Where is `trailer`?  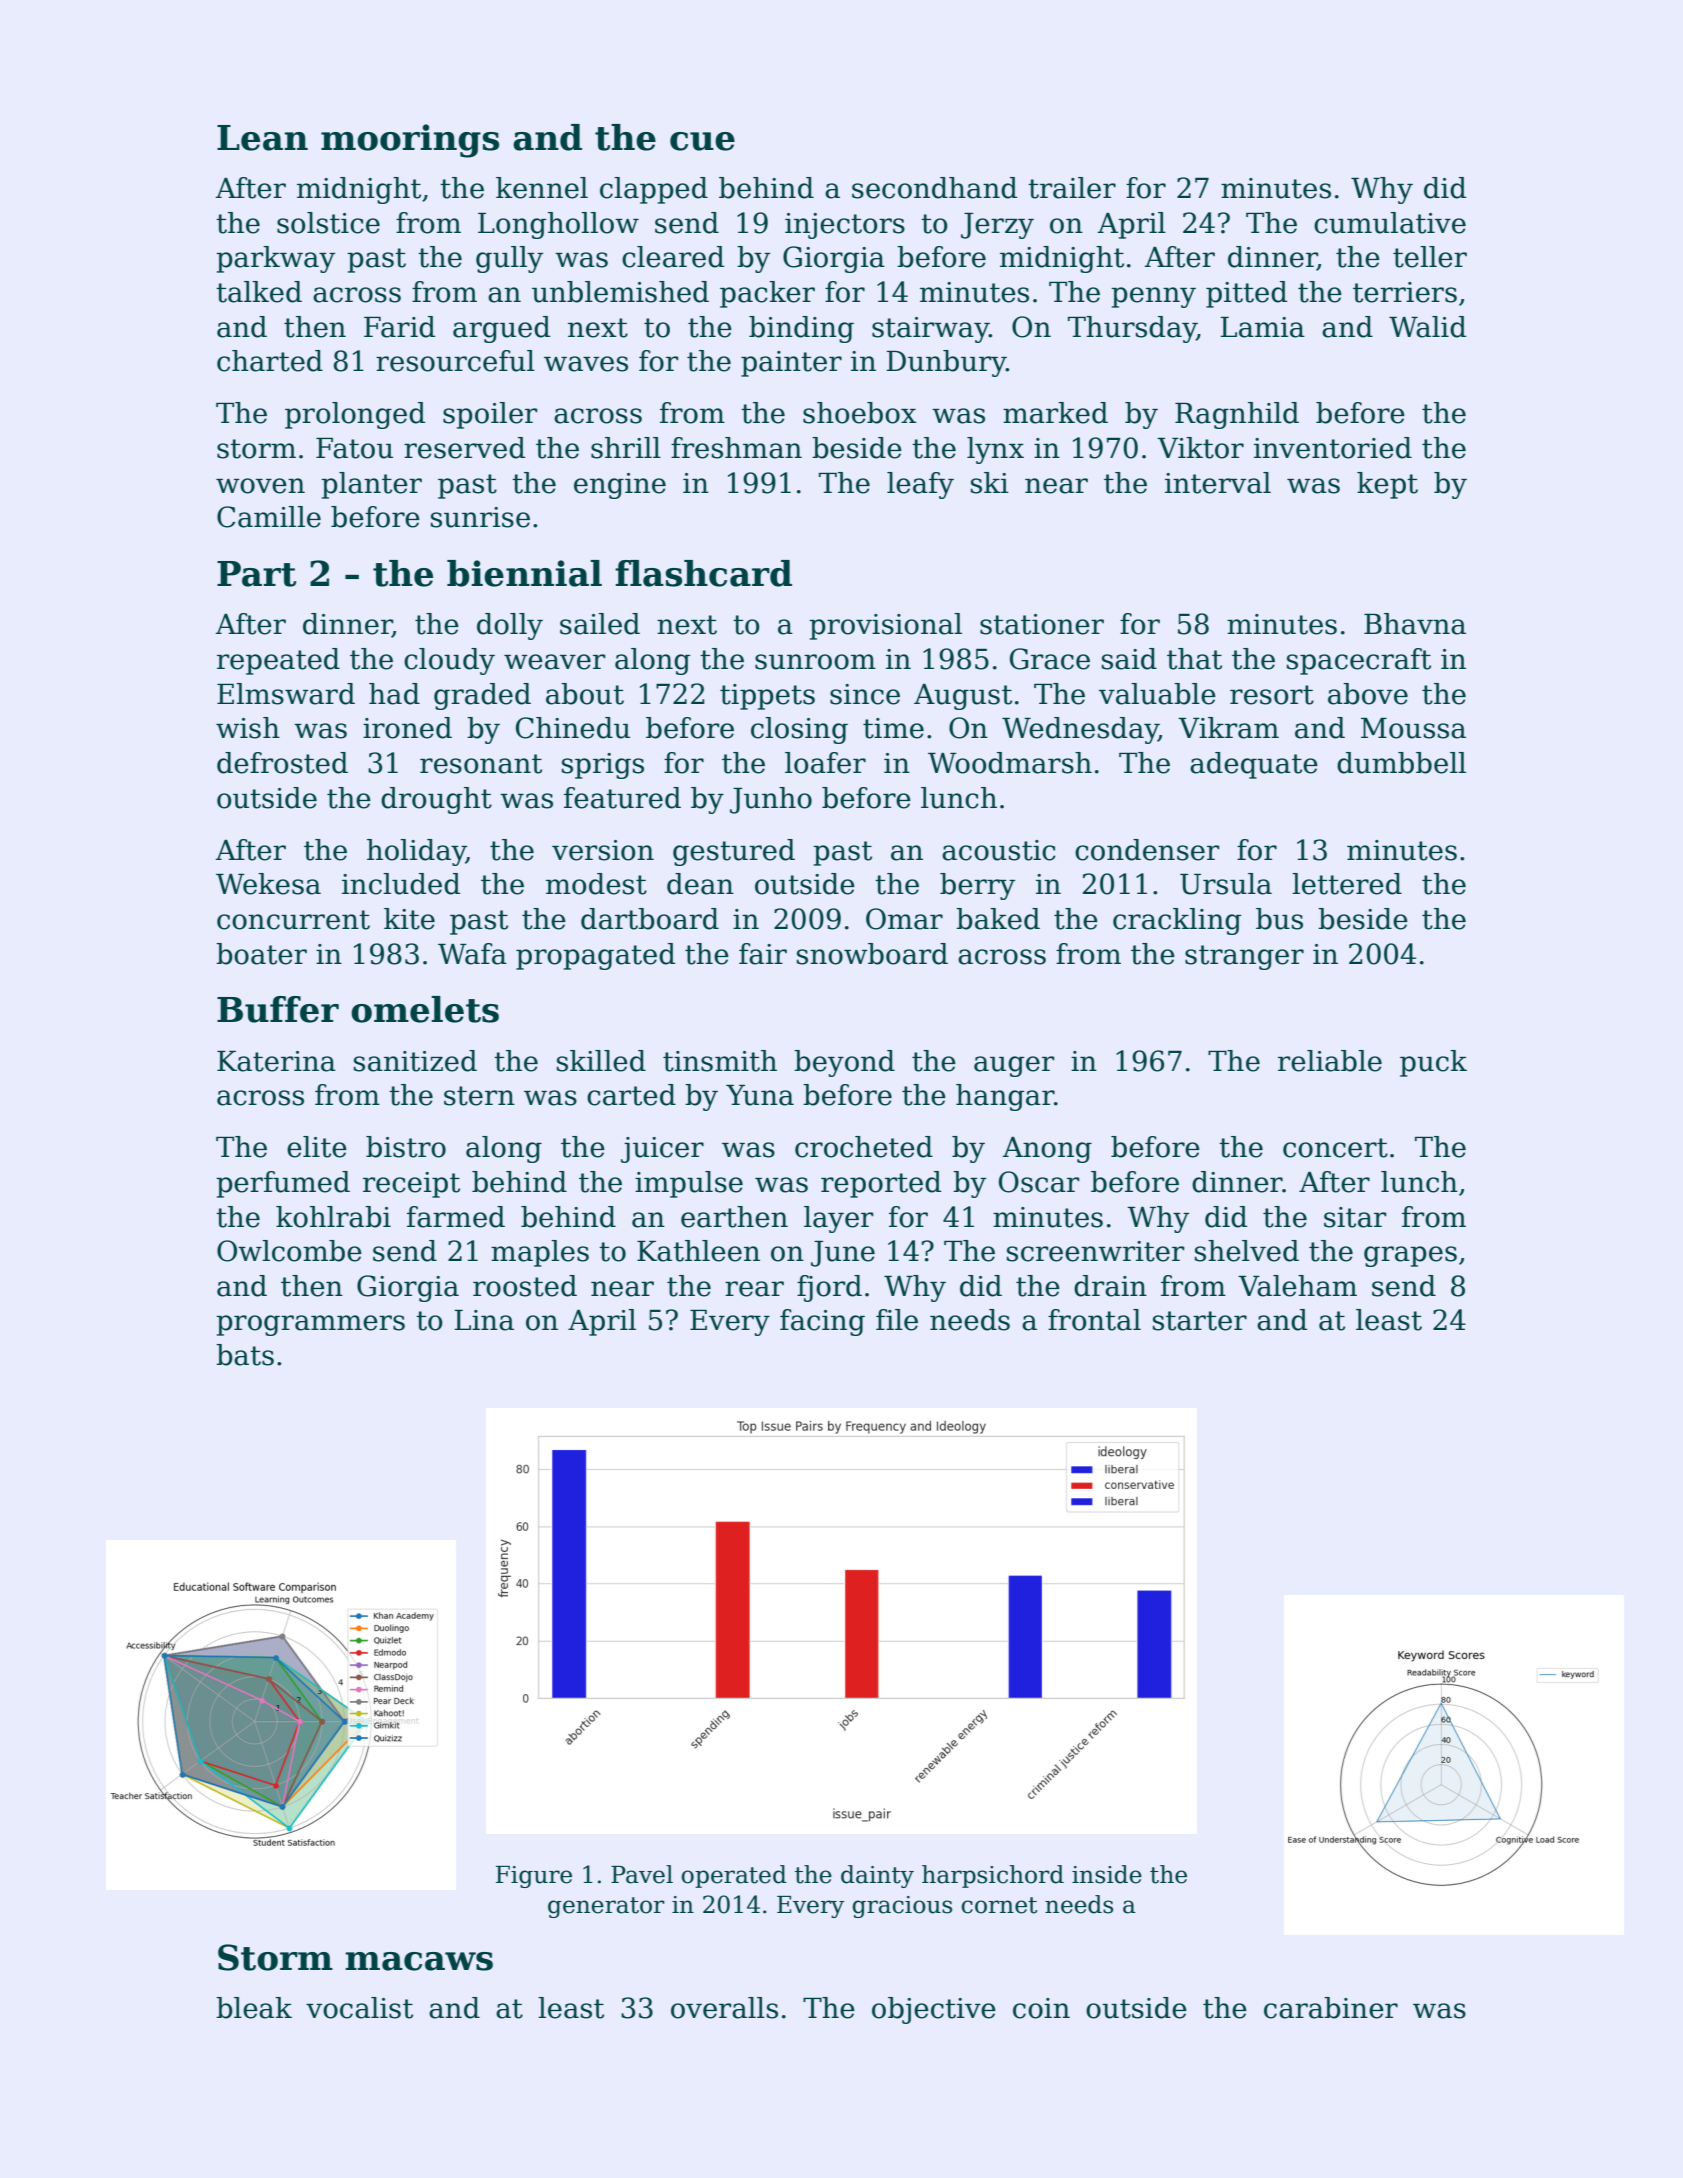
trailer is located at coordinates (1072, 188).
